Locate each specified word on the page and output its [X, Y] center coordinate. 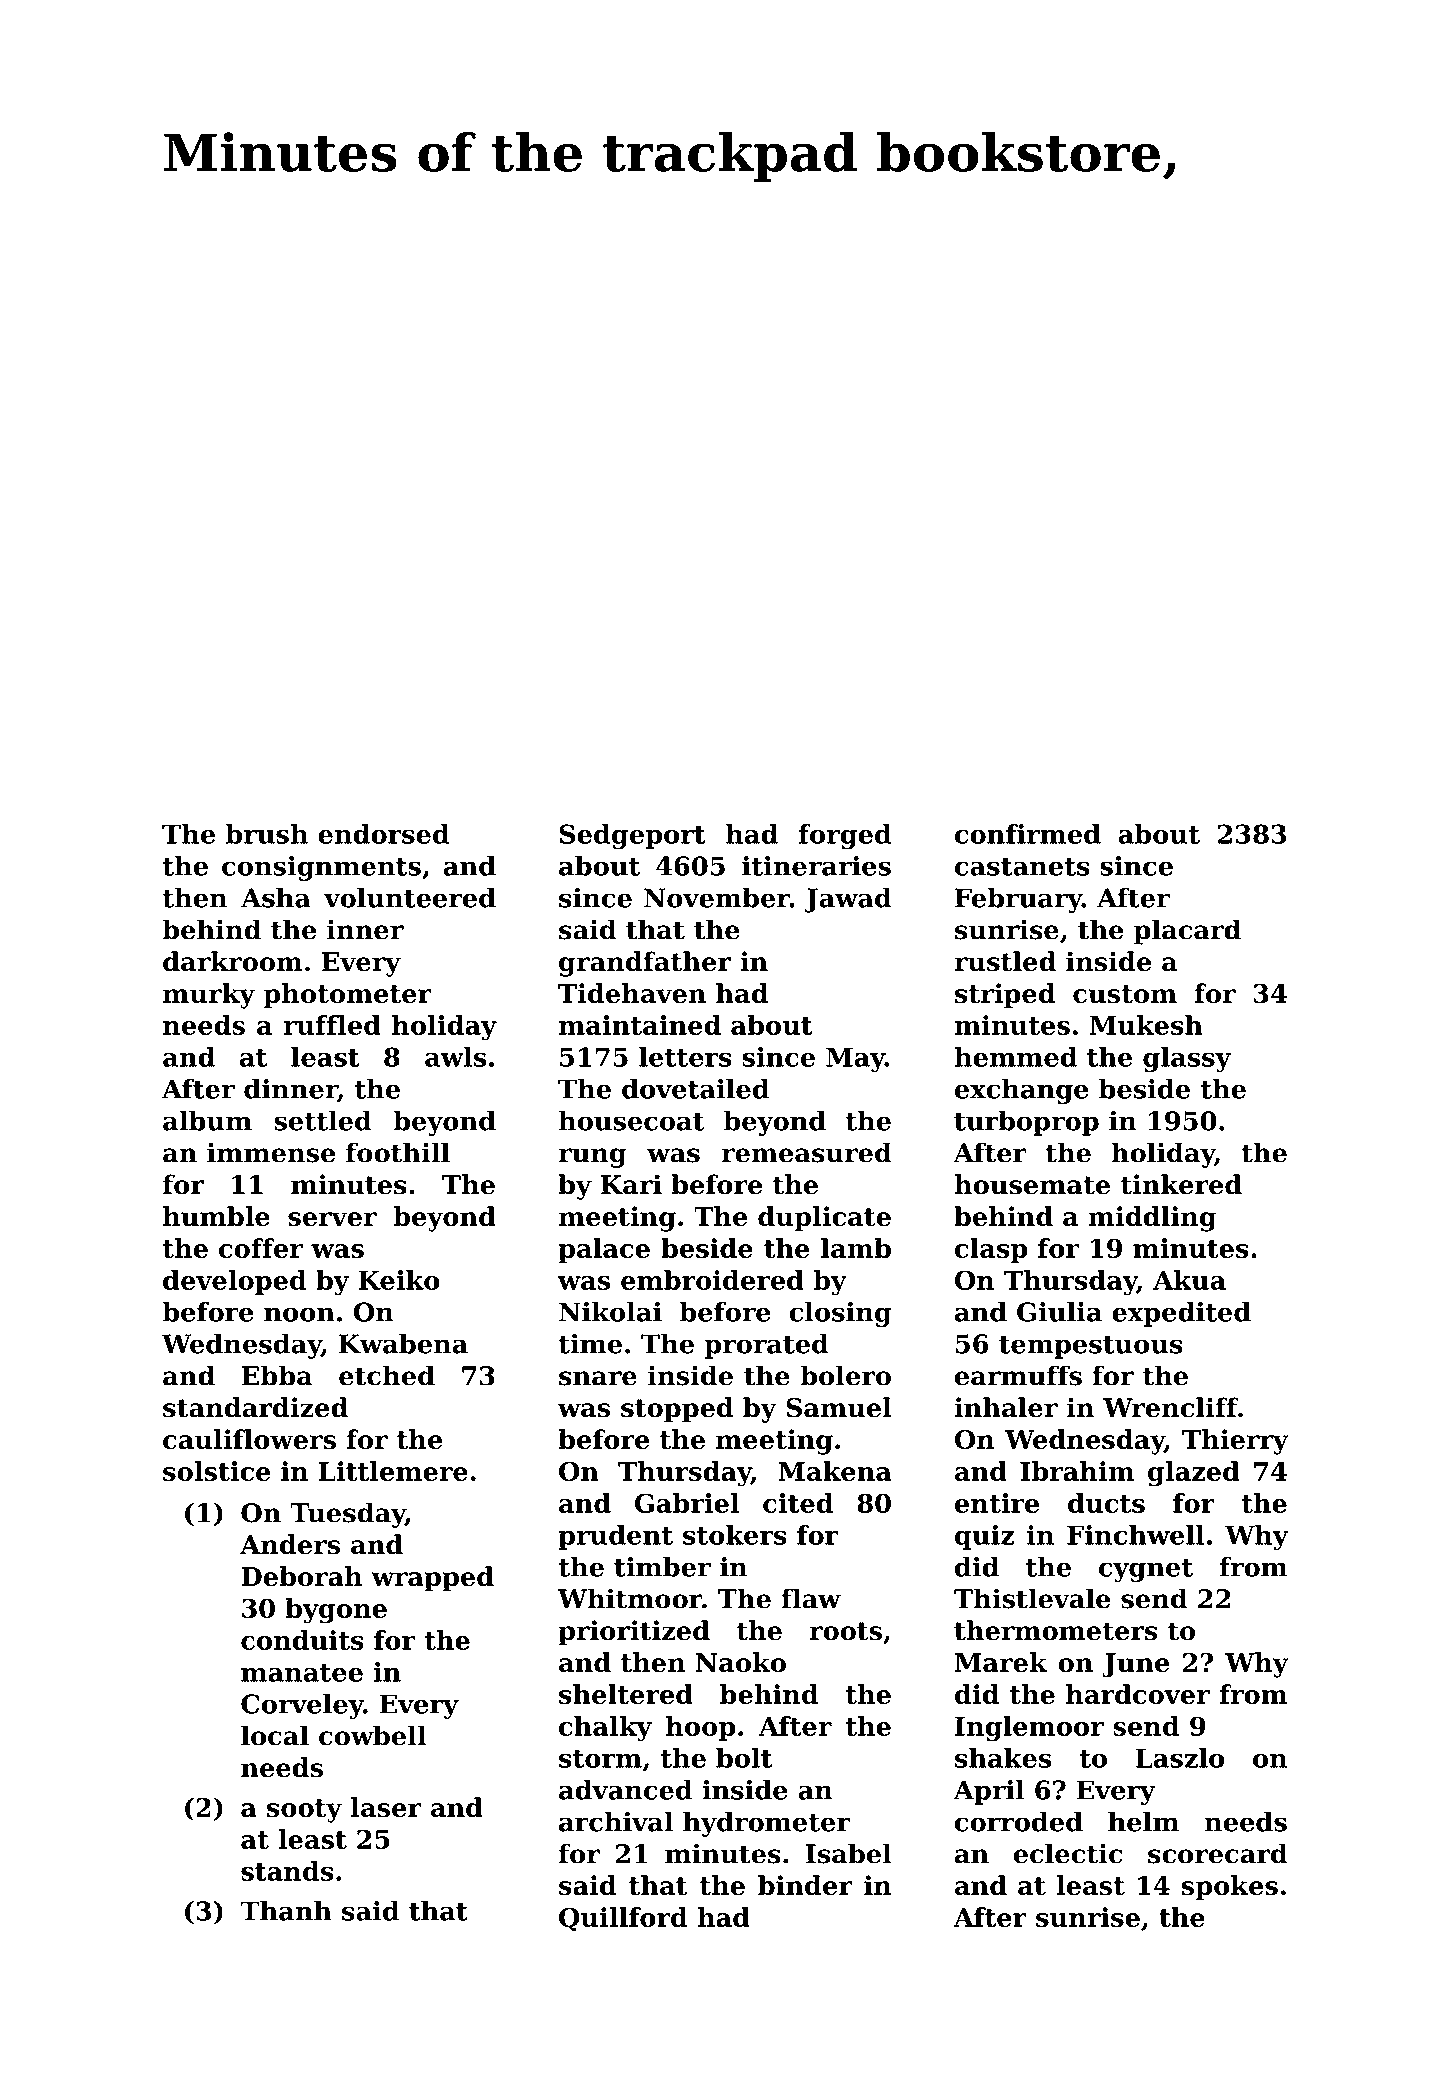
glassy [1187, 1059]
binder [805, 1885]
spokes [1230, 1888]
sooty [304, 1811]
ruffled [332, 1025]
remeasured [806, 1152]
